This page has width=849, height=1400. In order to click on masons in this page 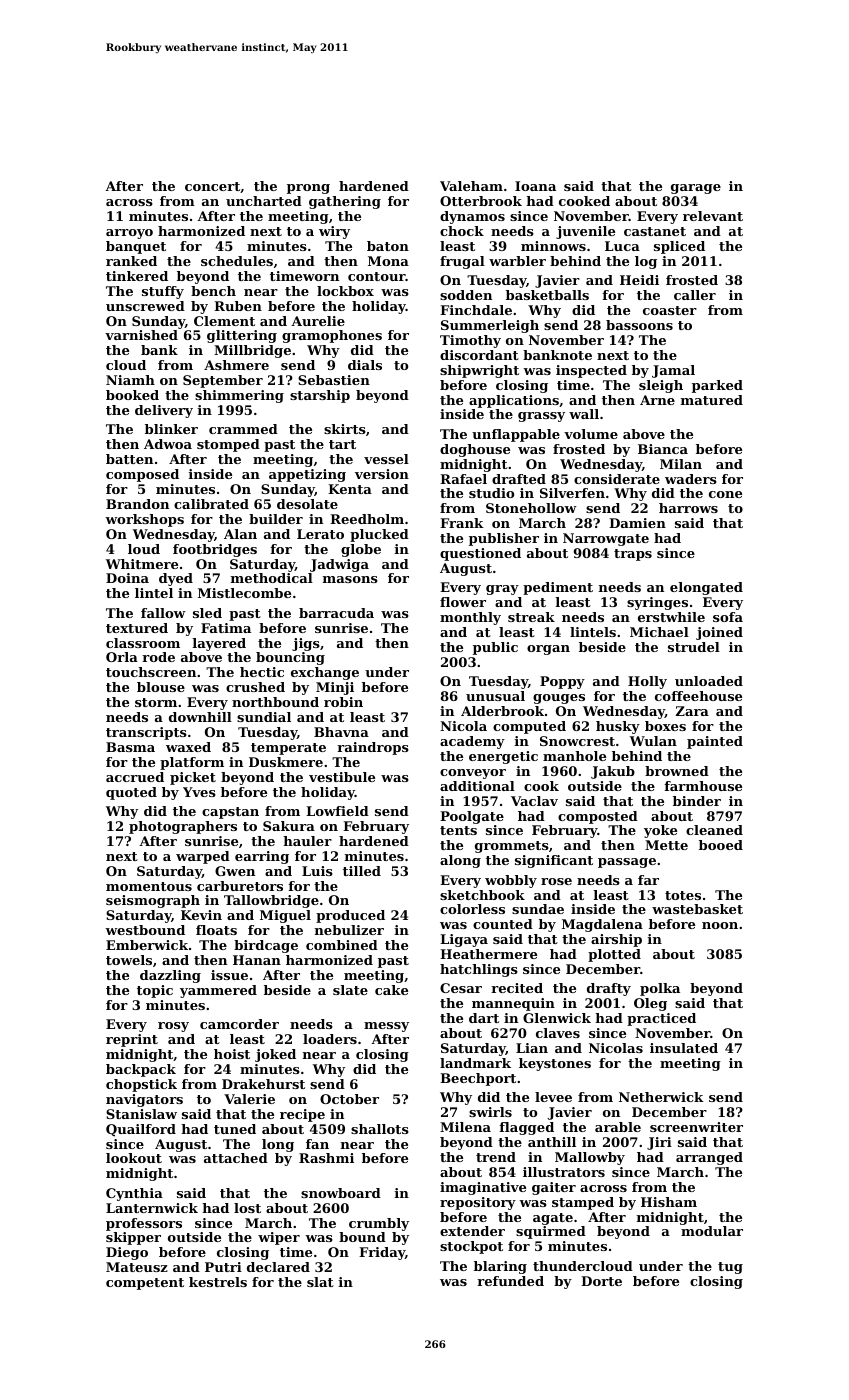, I will do `click(350, 579)`.
